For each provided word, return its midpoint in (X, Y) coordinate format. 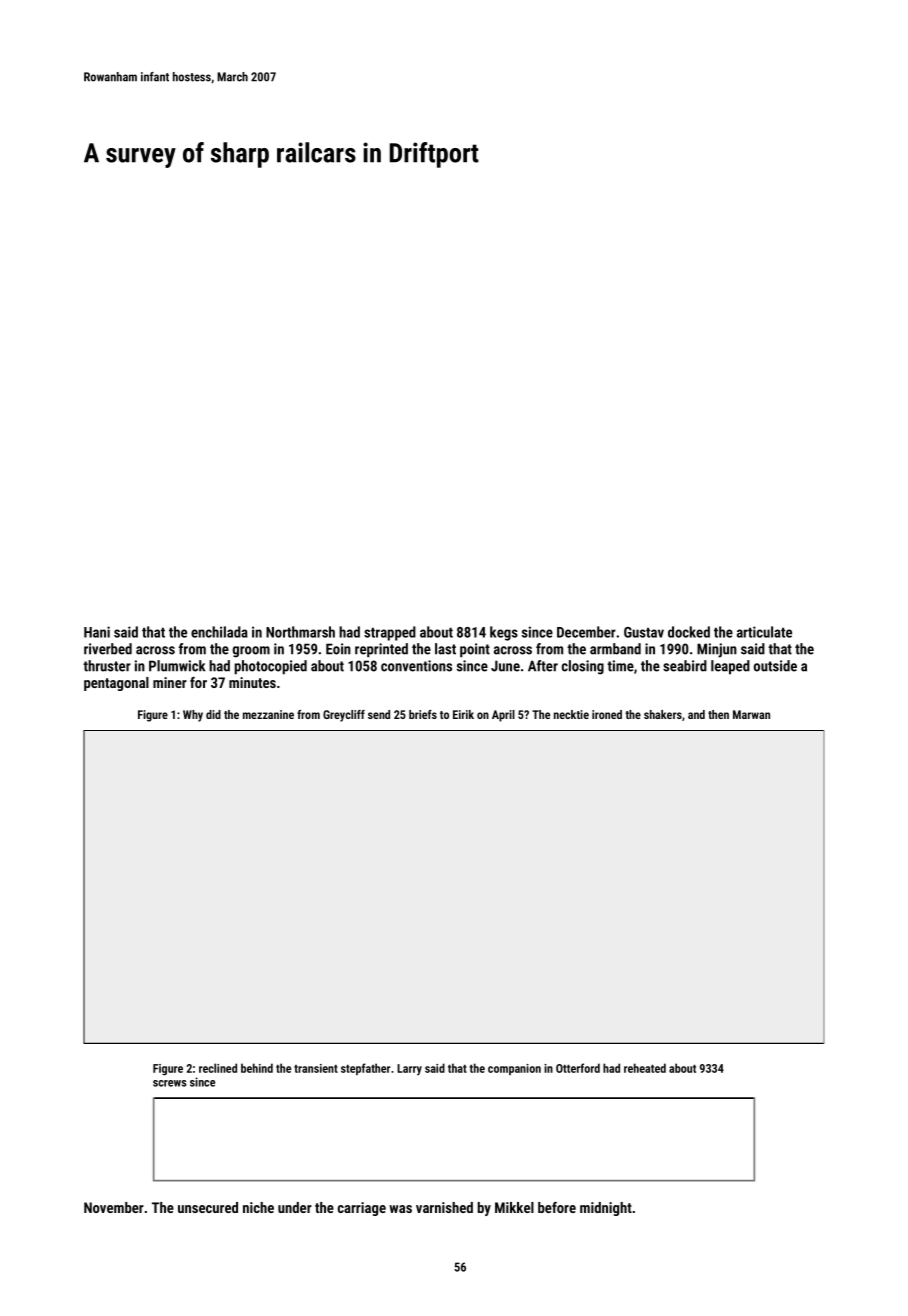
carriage (362, 1209)
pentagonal (116, 684)
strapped (390, 633)
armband (615, 649)
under (295, 1207)
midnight (606, 1209)
